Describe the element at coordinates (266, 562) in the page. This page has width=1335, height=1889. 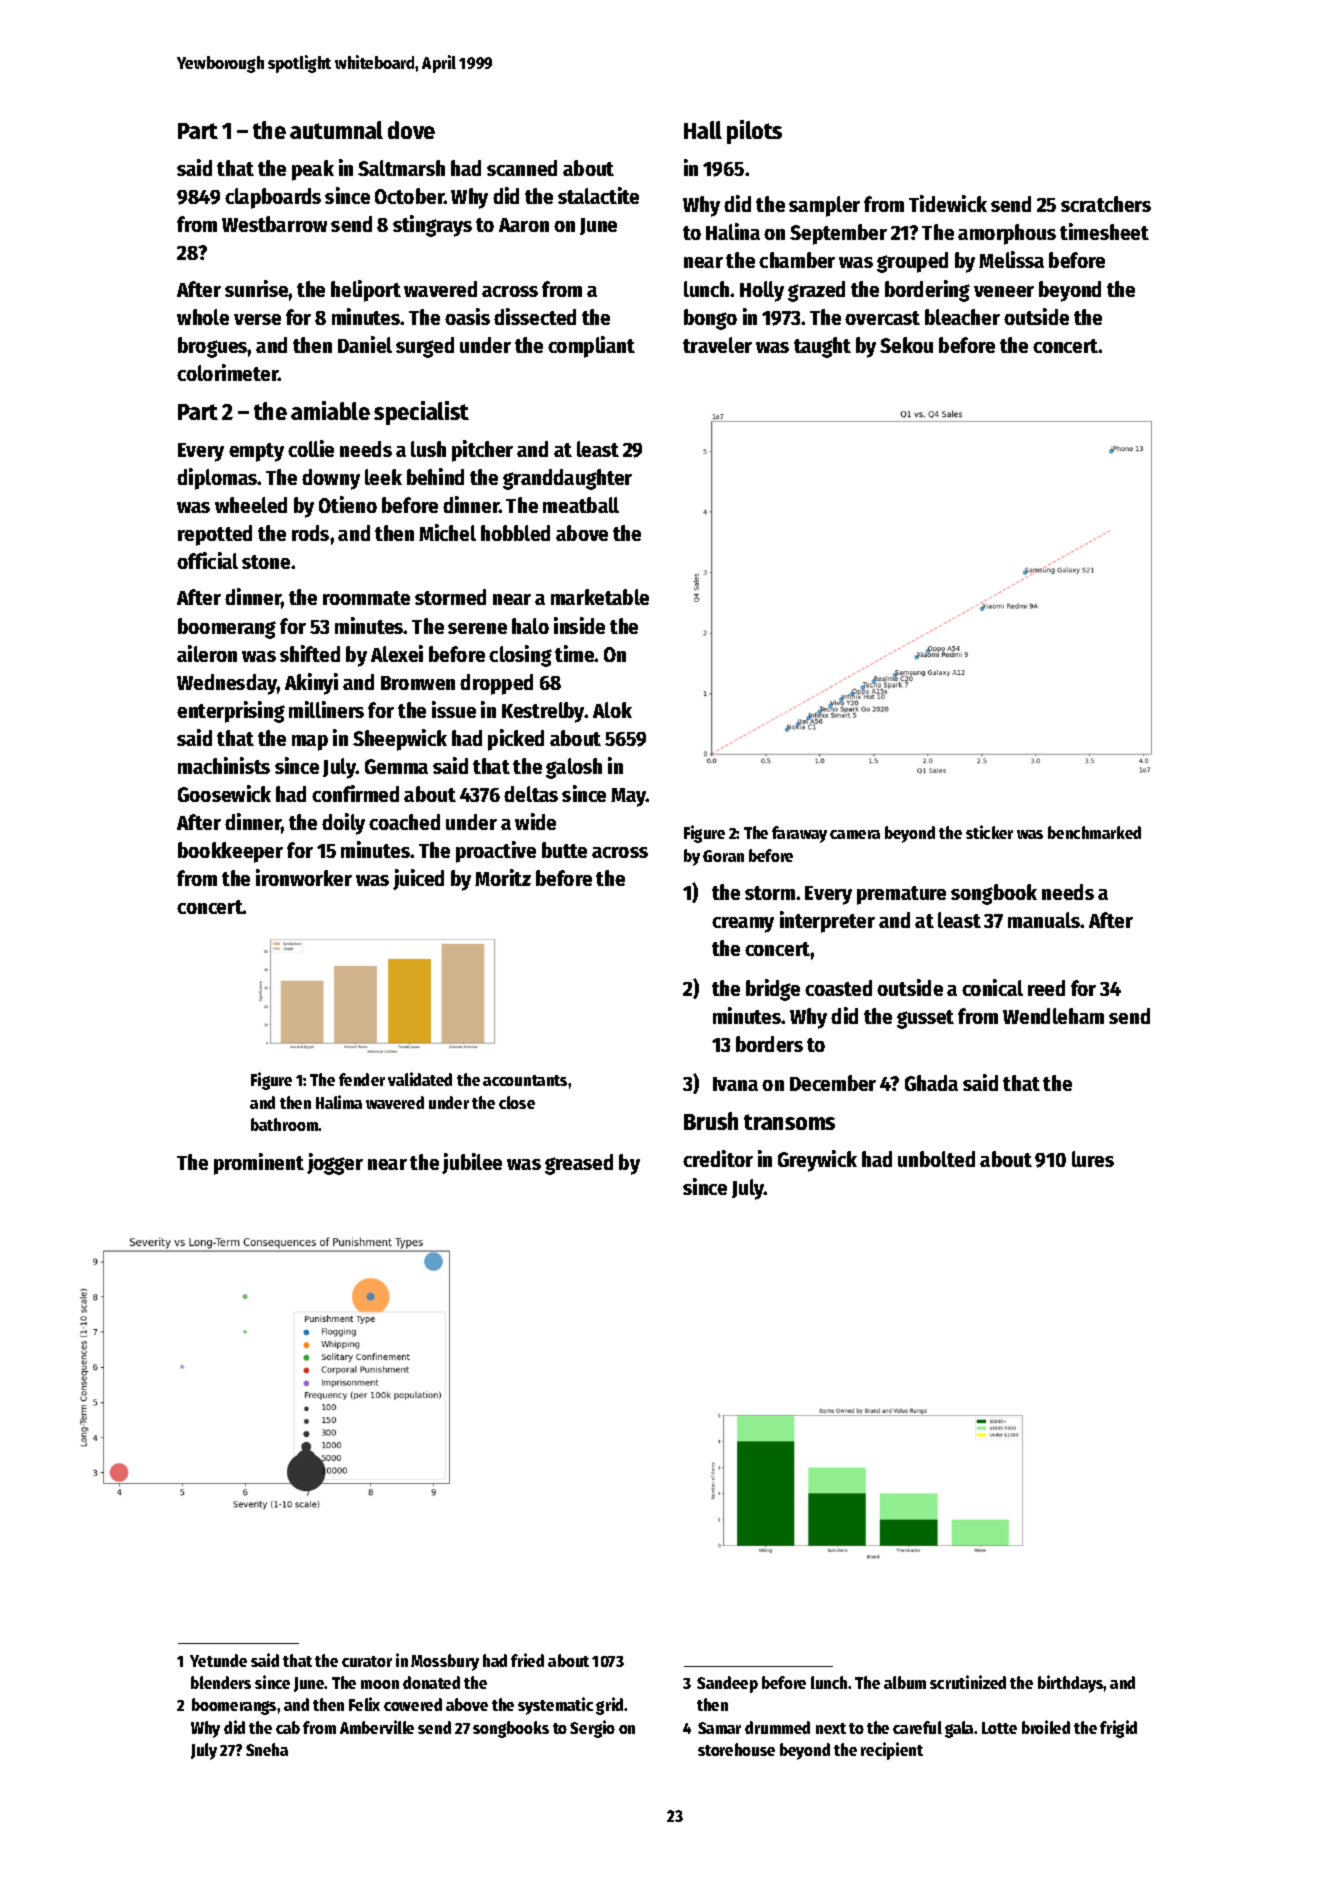
I see `stone` at that location.
